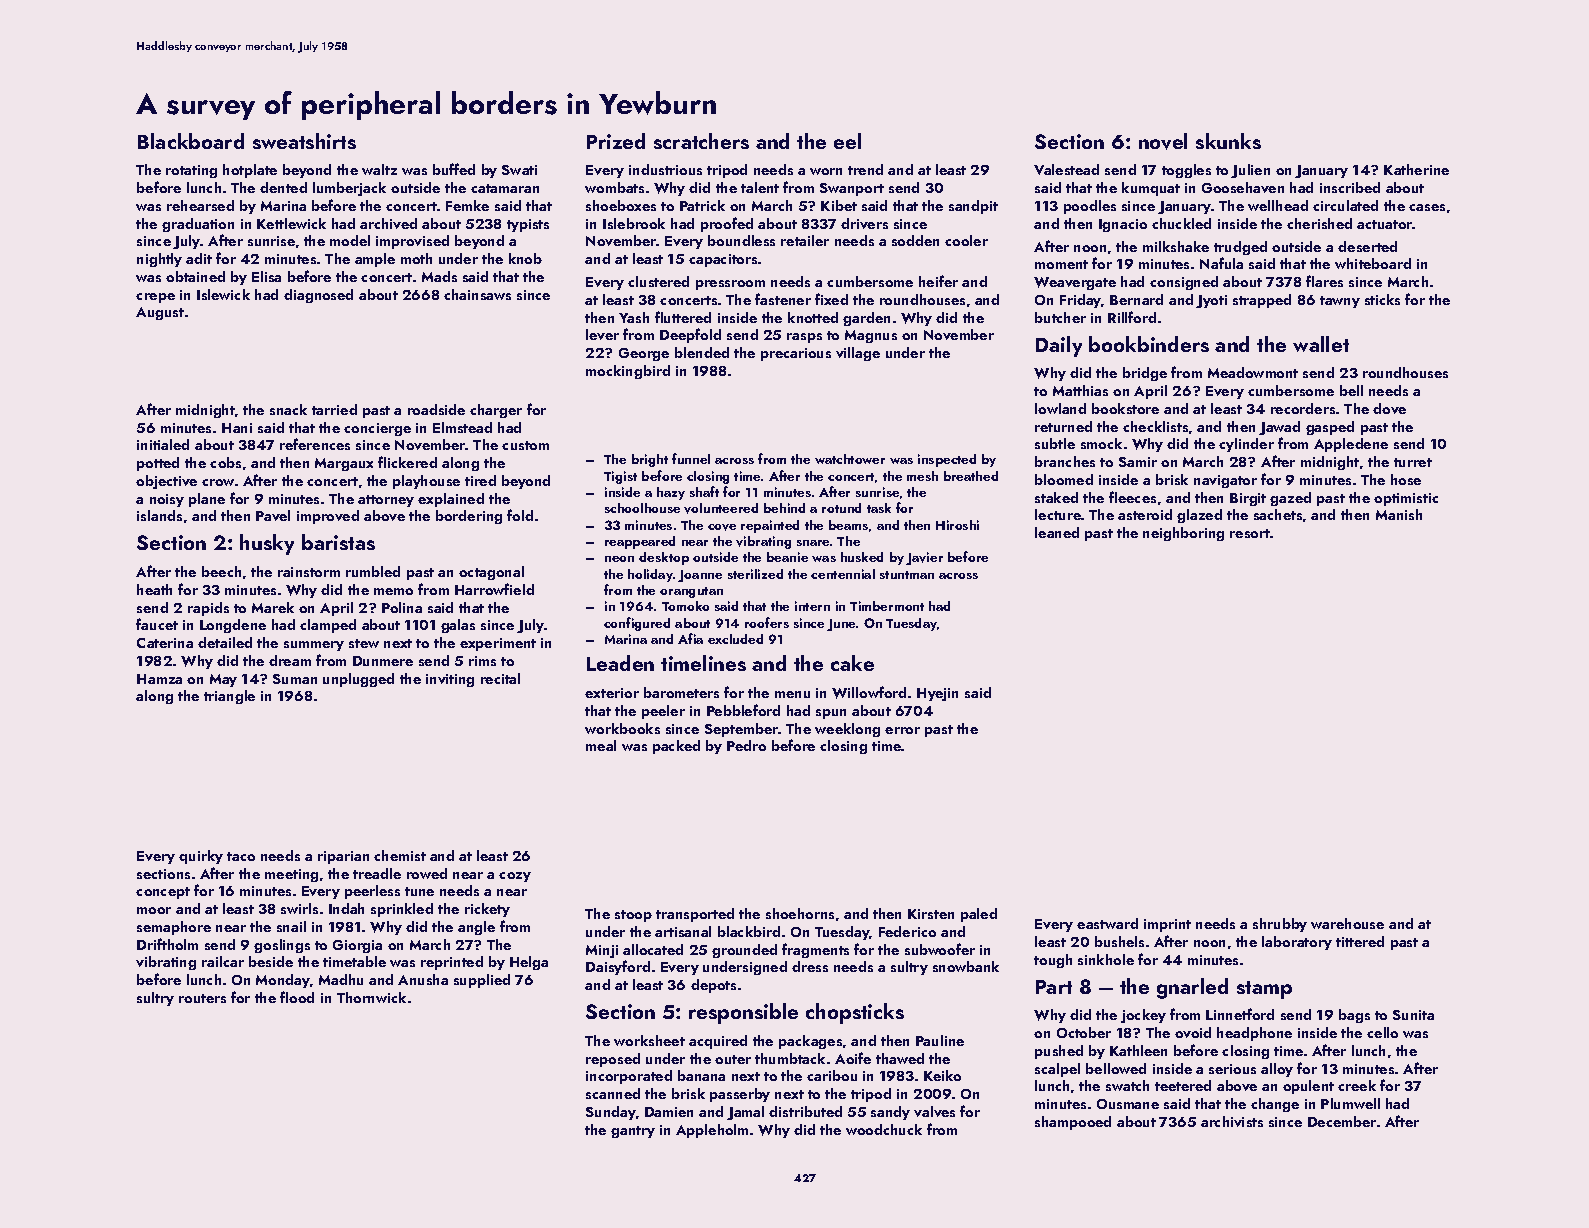 Image resolution: width=1589 pixels, height=1228 pixels. Describe the element at coordinates (1211, 301) in the screenshot. I see `Jyoti` at that location.
